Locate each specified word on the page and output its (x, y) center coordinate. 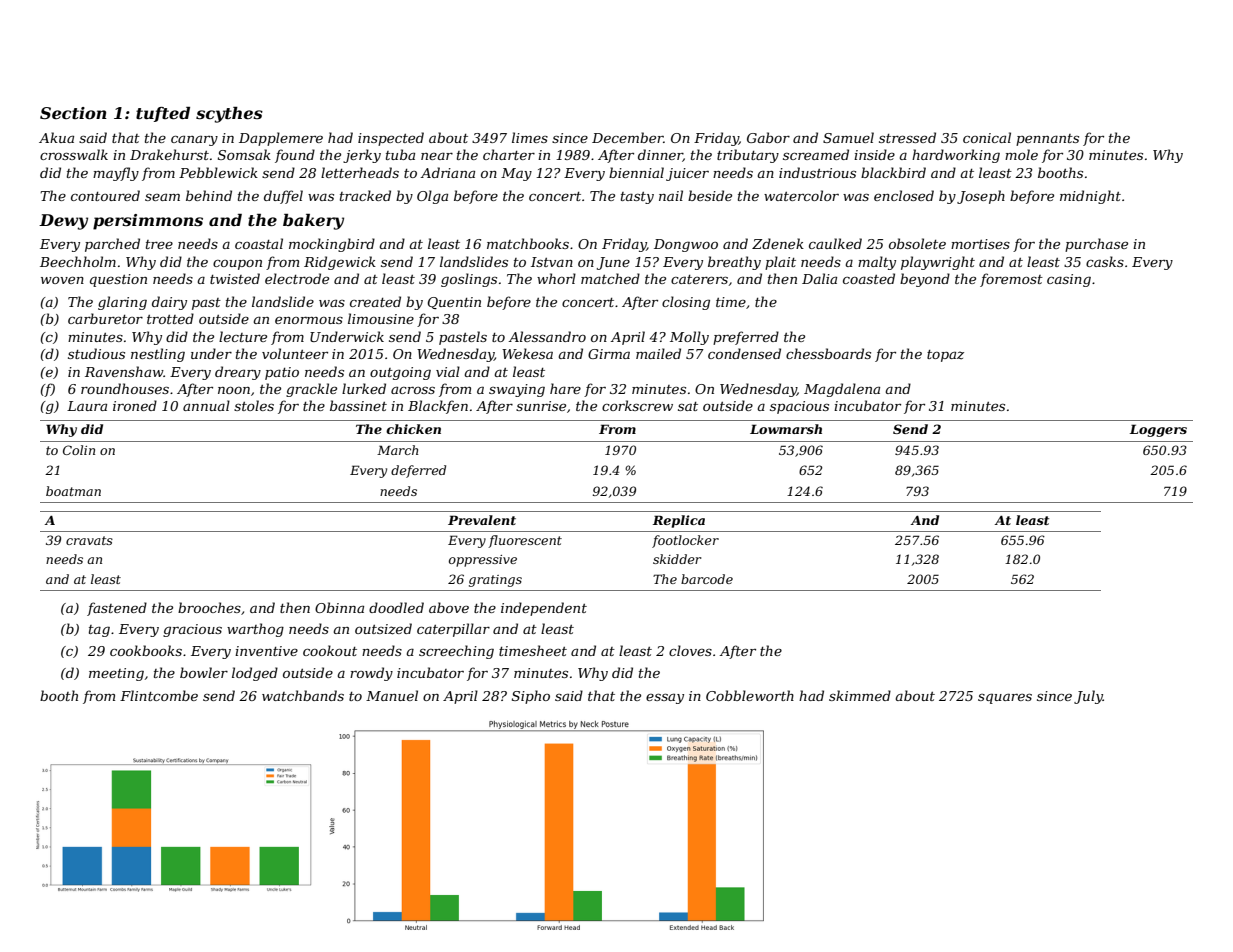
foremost (1011, 280)
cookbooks (146, 650)
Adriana (447, 172)
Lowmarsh (786, 429)
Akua (56, 137)
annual (206, 405)
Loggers (1158, 430)
